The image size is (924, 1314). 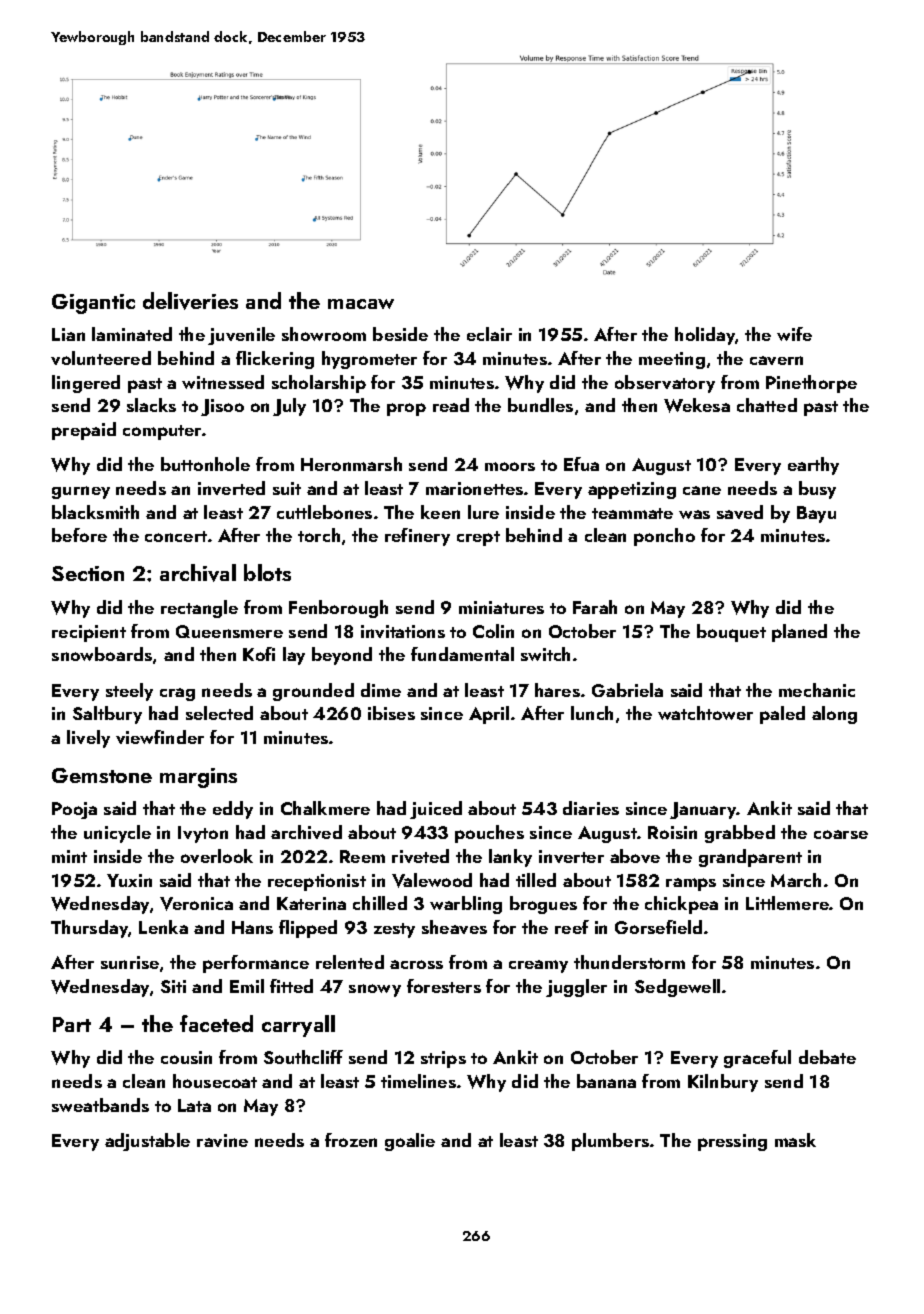 I want to click on strips, so click(x=443, y=1059).
